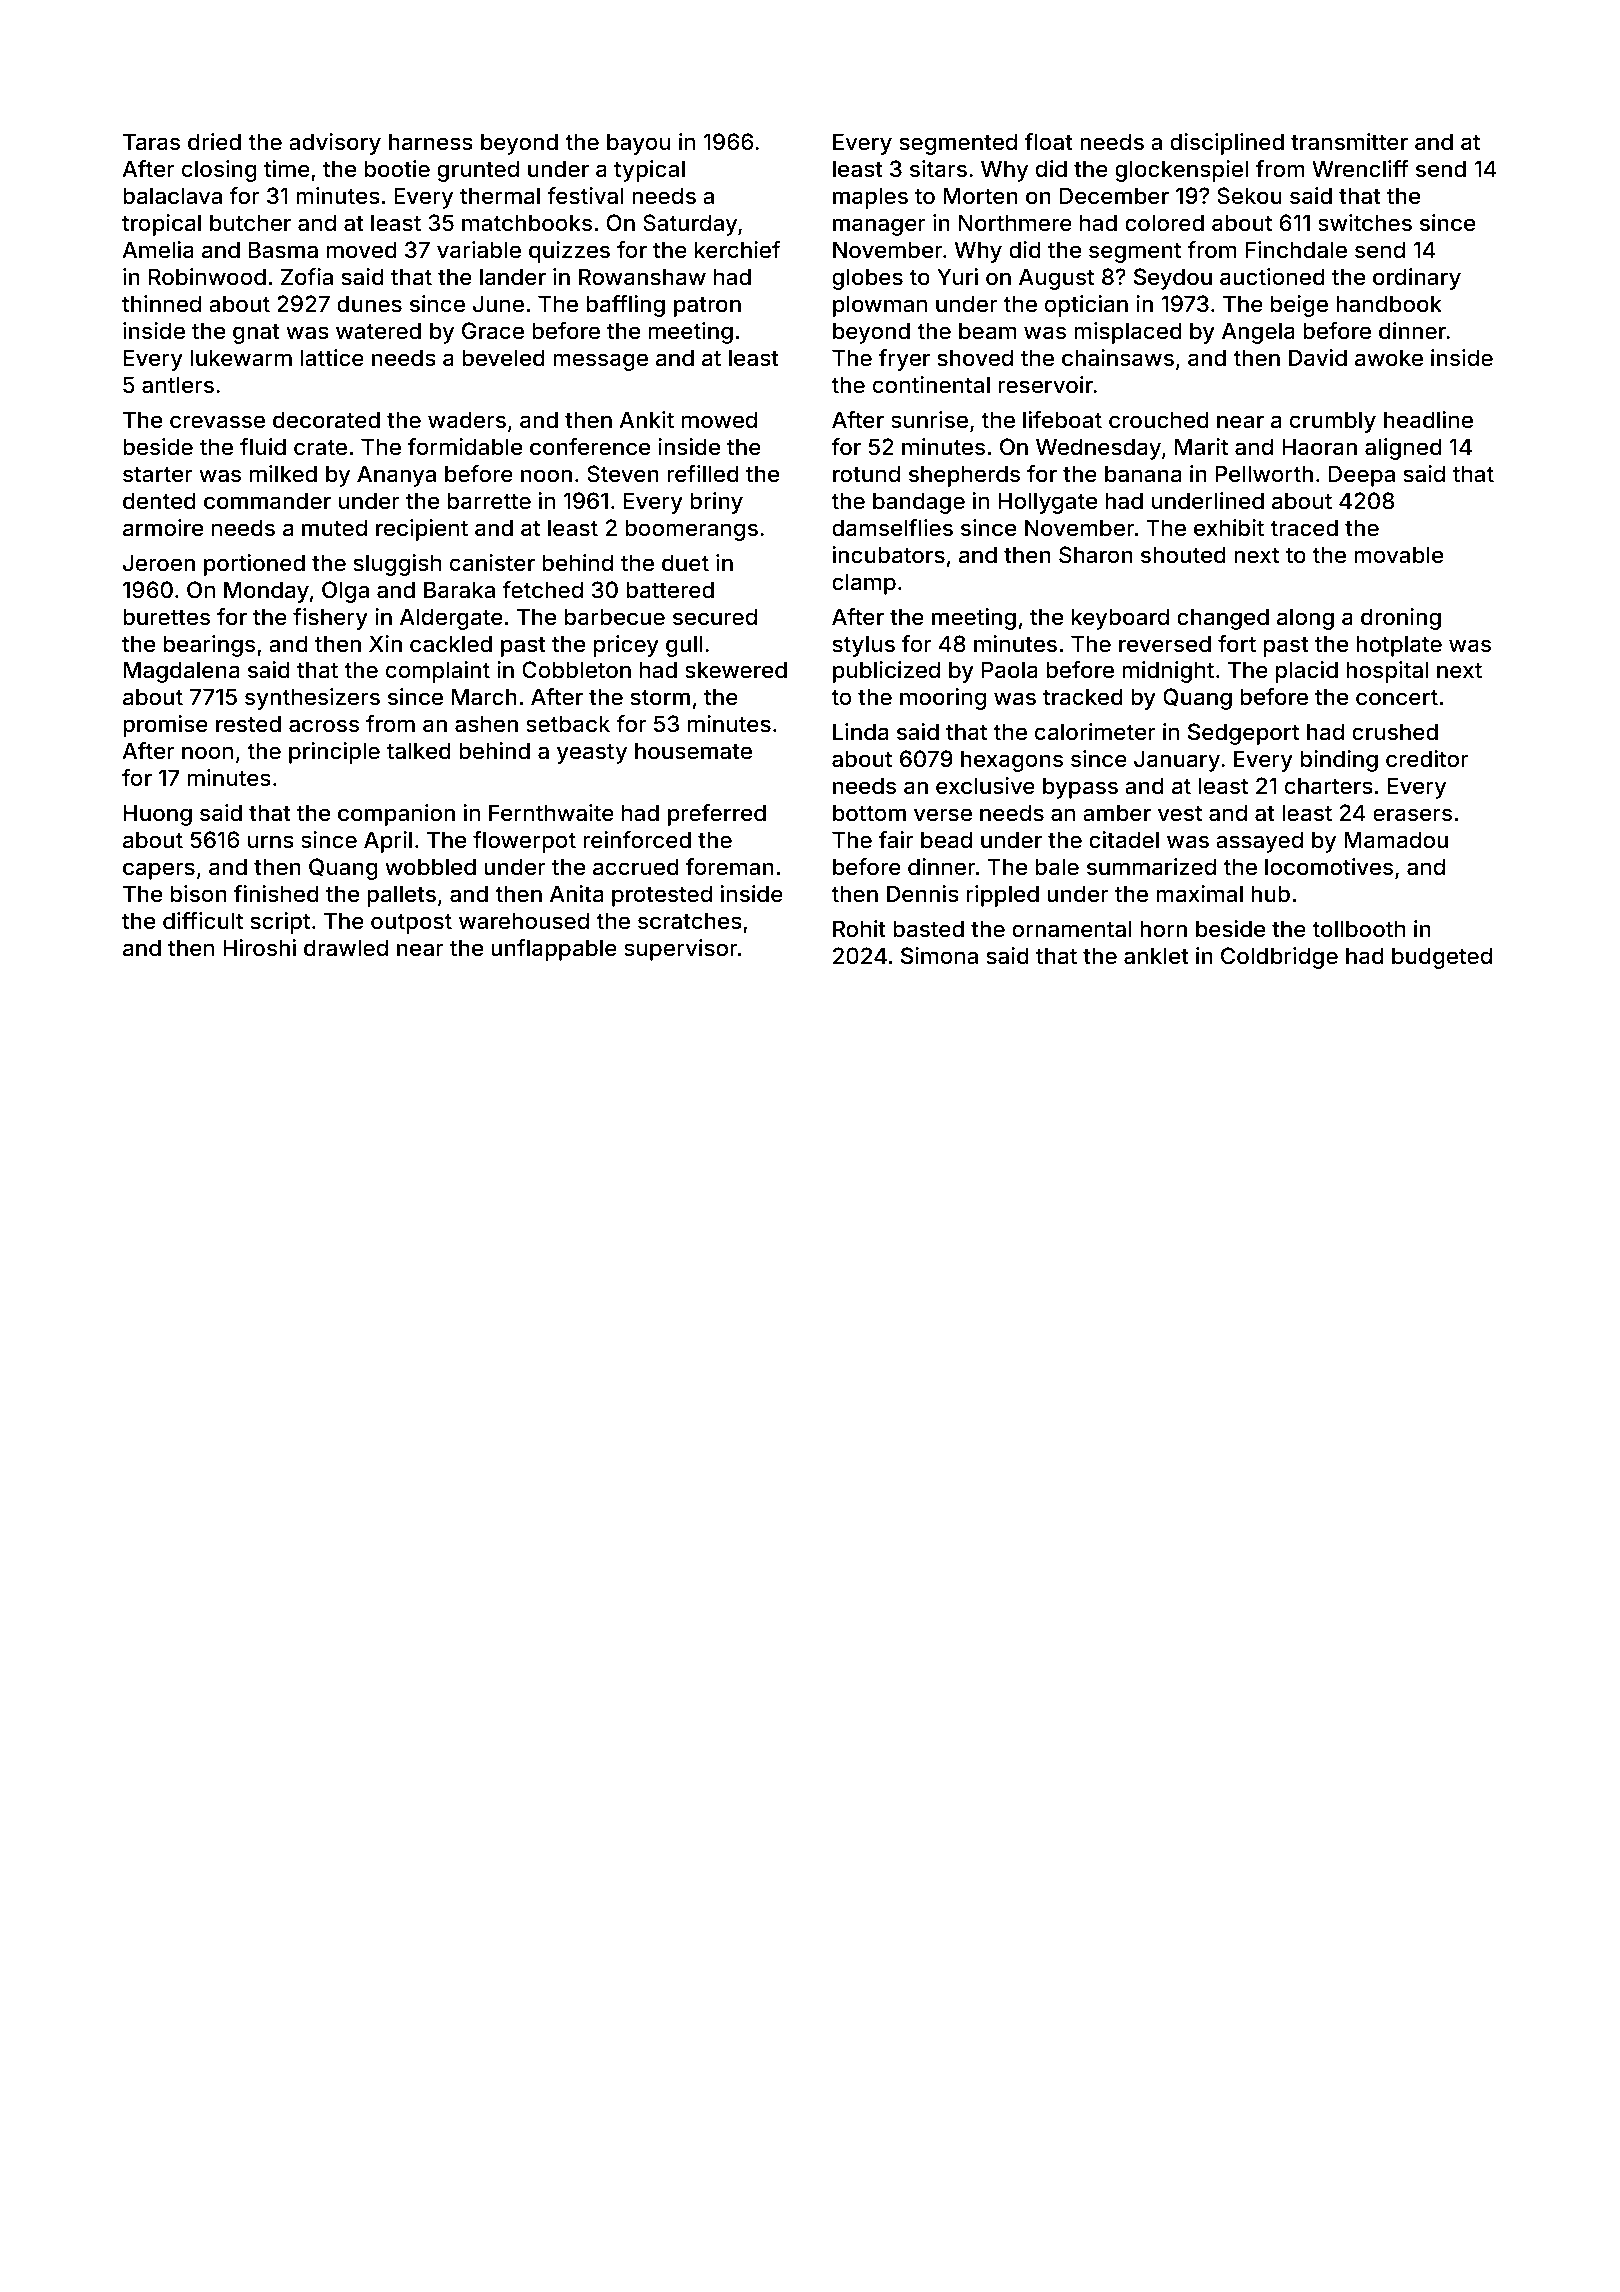  Describe the element at coordinates (1365, 222) in the page. I see `switches` at that location.
